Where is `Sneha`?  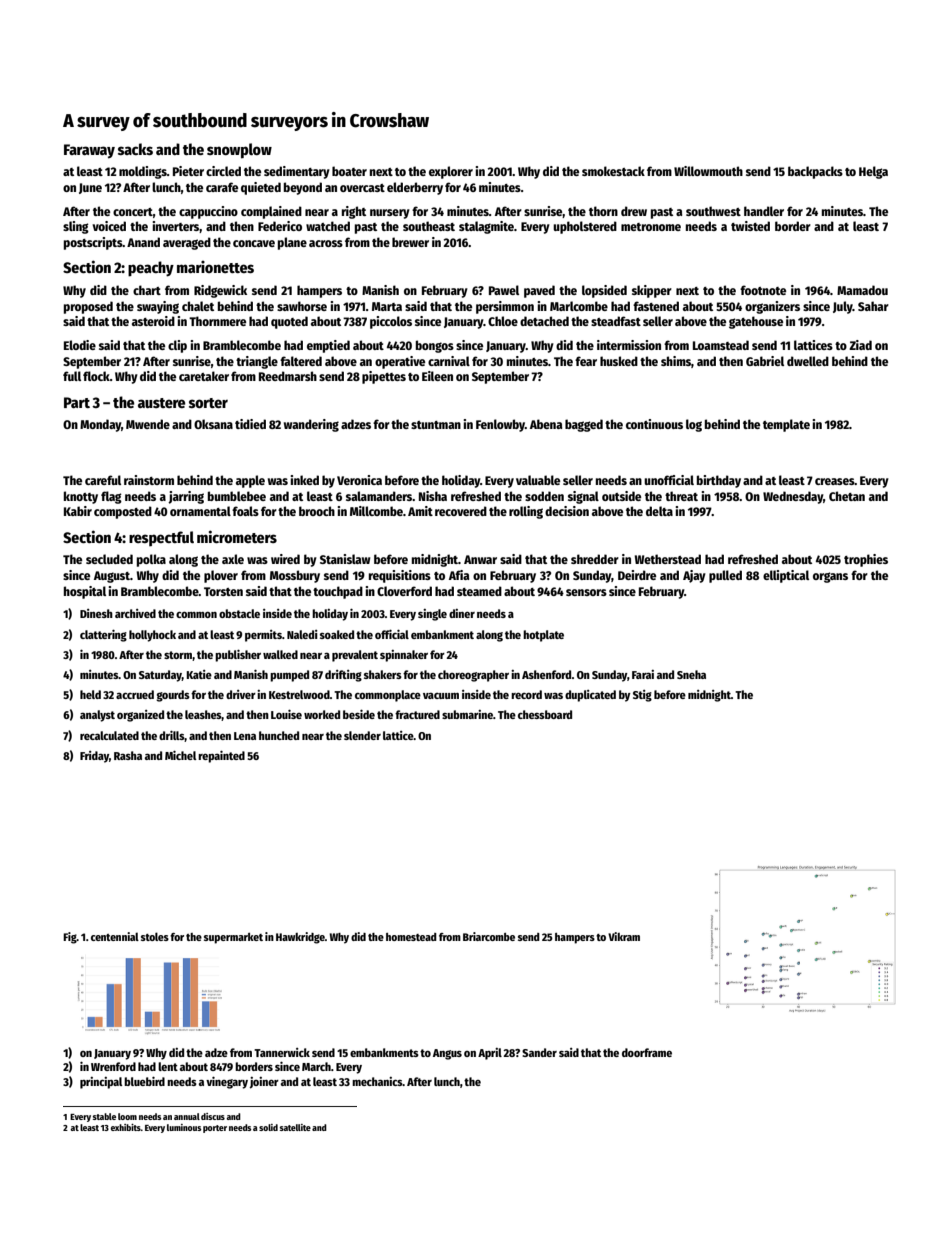
Sneha is located at coordinates (691, 674).
